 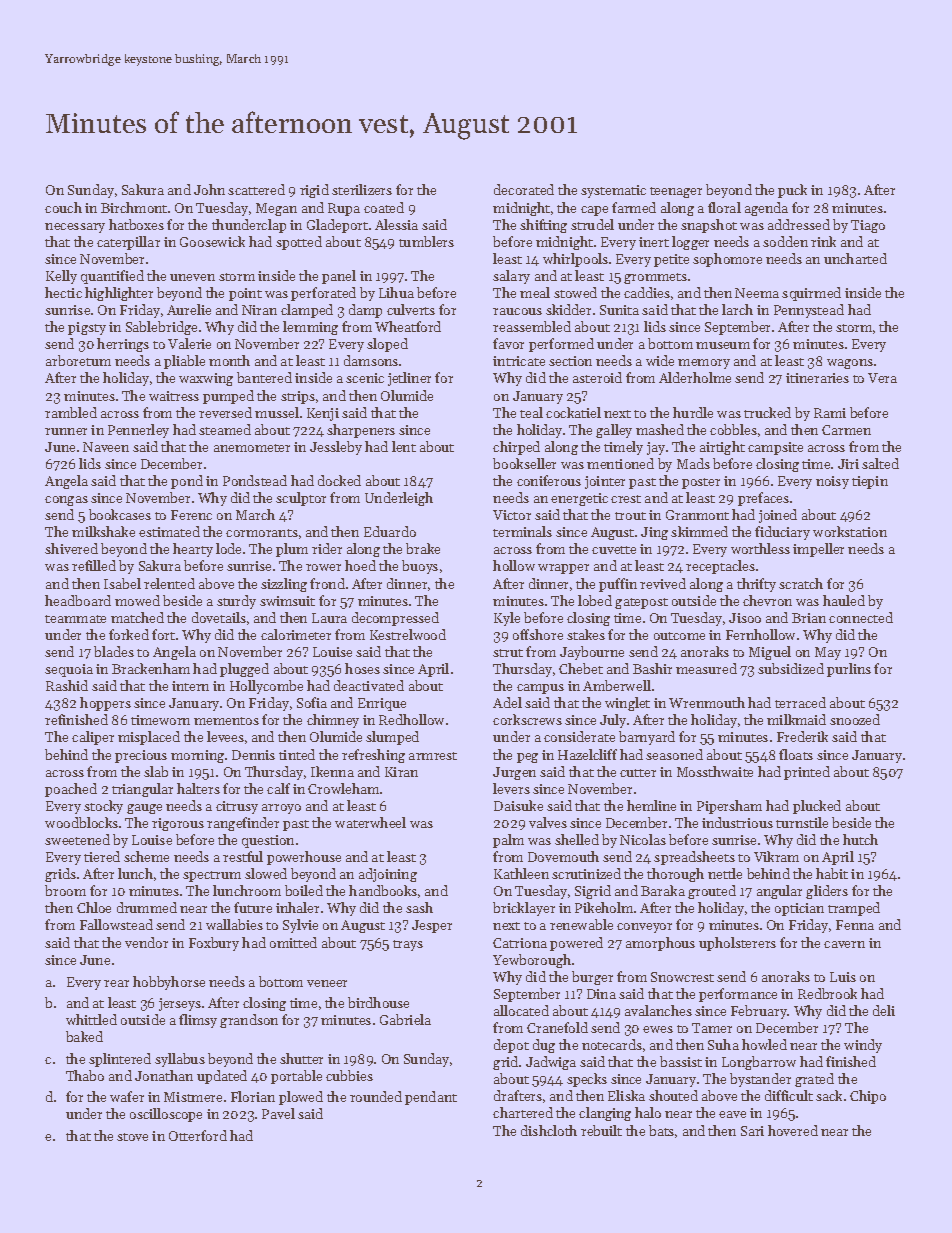 What do you see at coordinates (722, 448) in the document?
I see `airtight` at bounding box center [722, 448].
